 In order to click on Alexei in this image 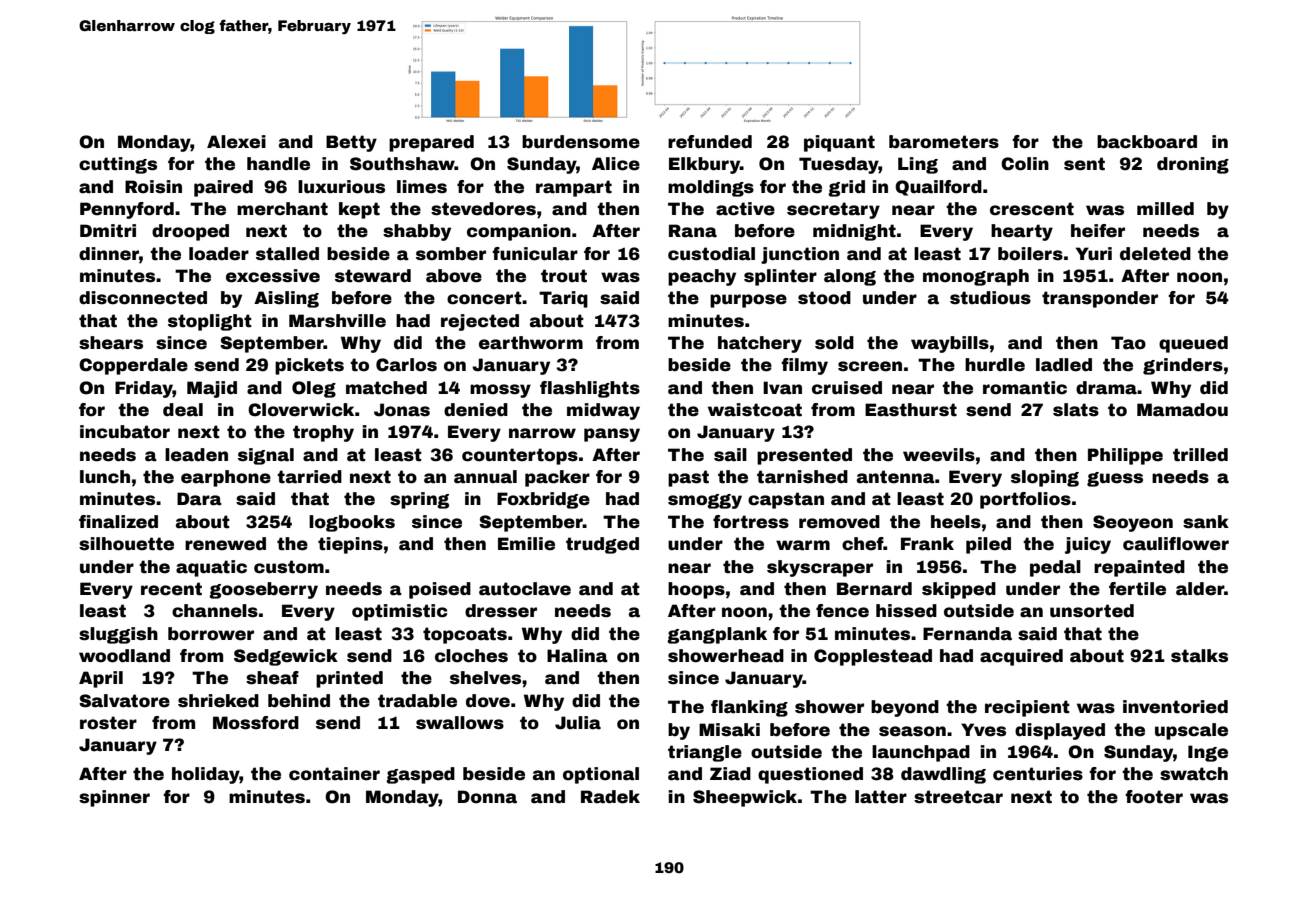, I will do `click(236, 142)`.
